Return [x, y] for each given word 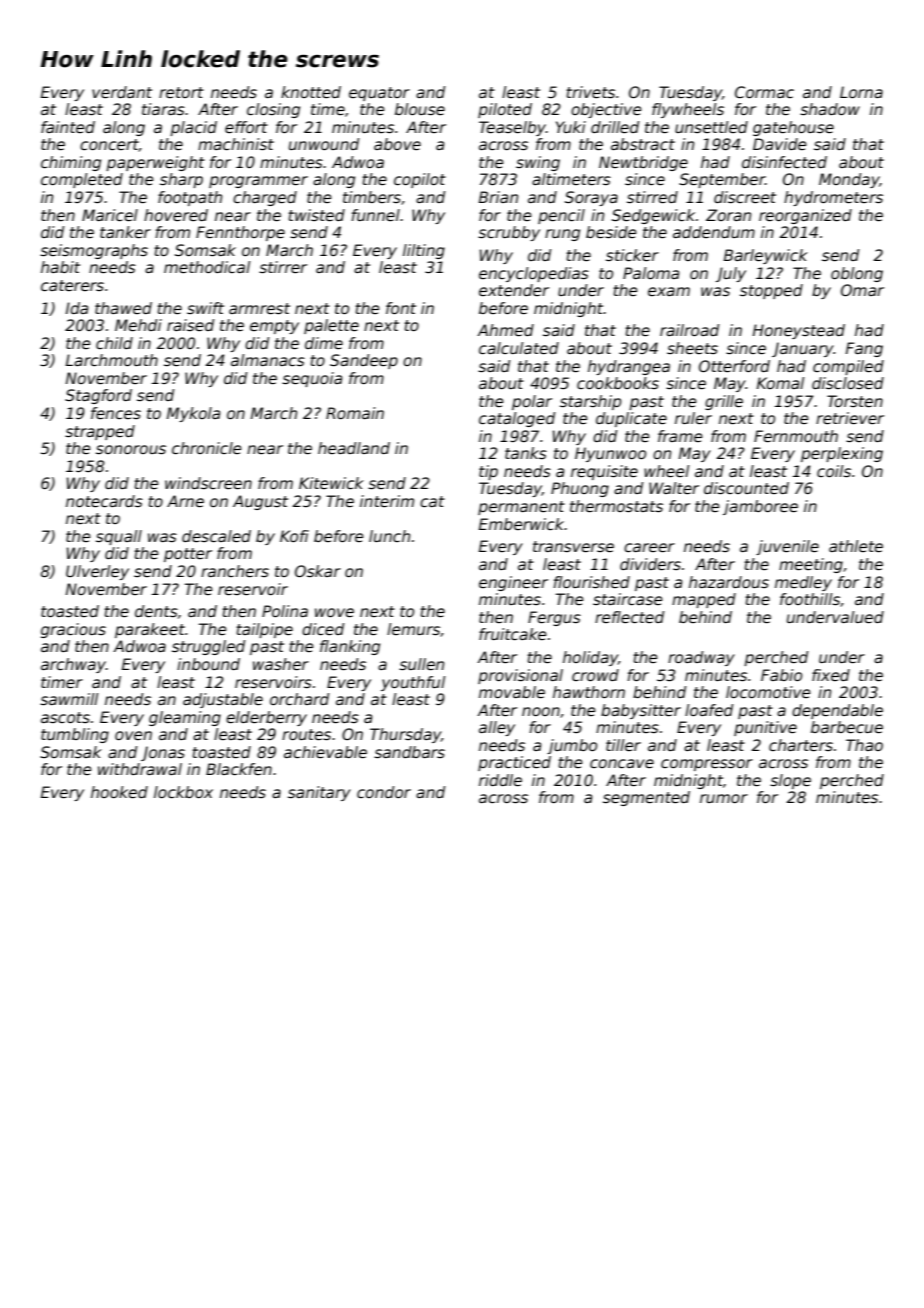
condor [384, 792]
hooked [119, 792]
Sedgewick [653, 216]
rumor [724, 798]
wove [334, 613]
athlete [856, 546]
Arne [185, 501]
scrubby [509, 233]
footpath [190, 198]
